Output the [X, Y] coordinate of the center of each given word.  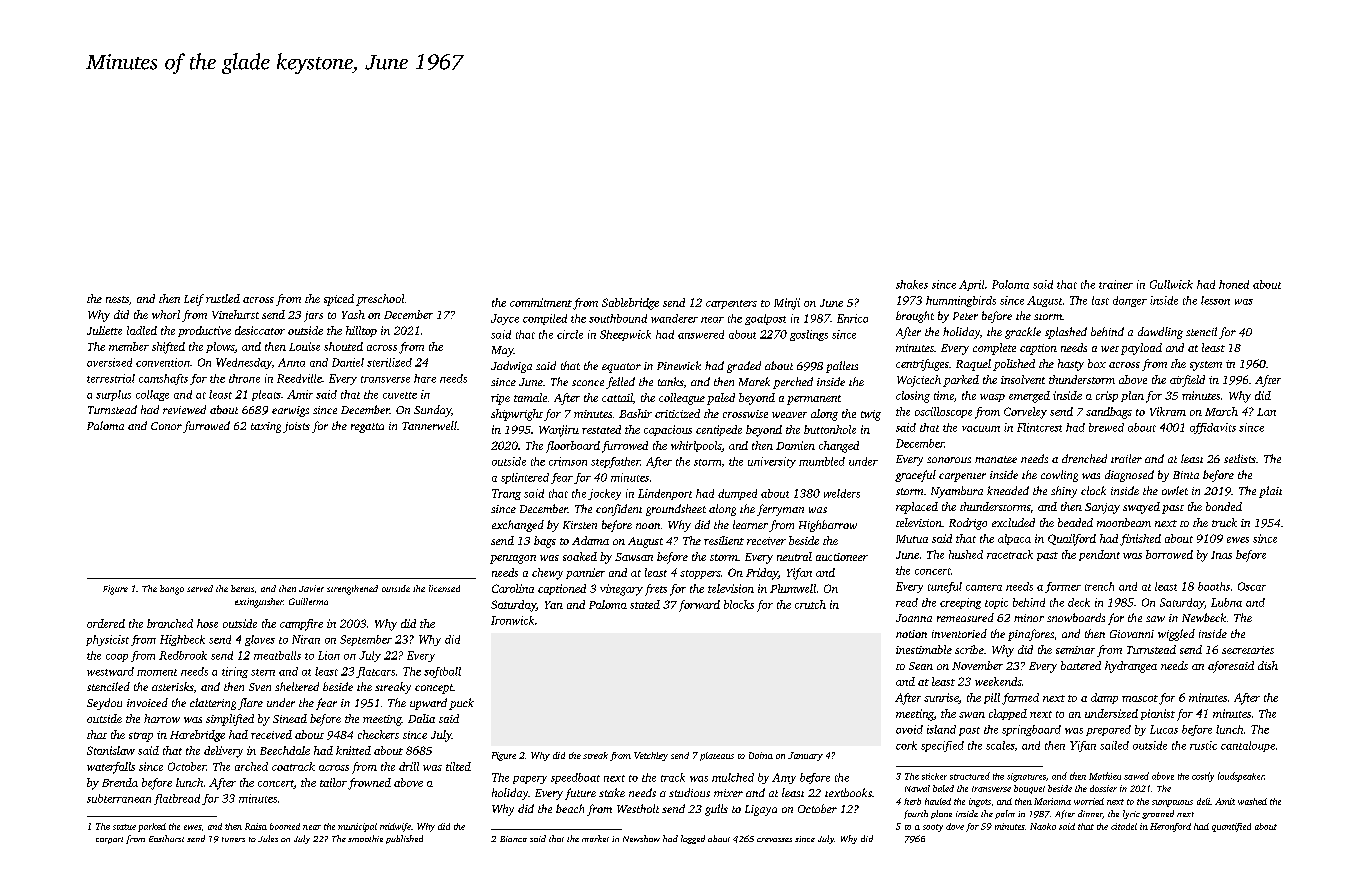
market [595, 838]
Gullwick [1171, 284]
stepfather [615, 462]
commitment [541, 302]
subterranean [119, 798]
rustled [223, 298]
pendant [1099, 555]
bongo [172, 590]
